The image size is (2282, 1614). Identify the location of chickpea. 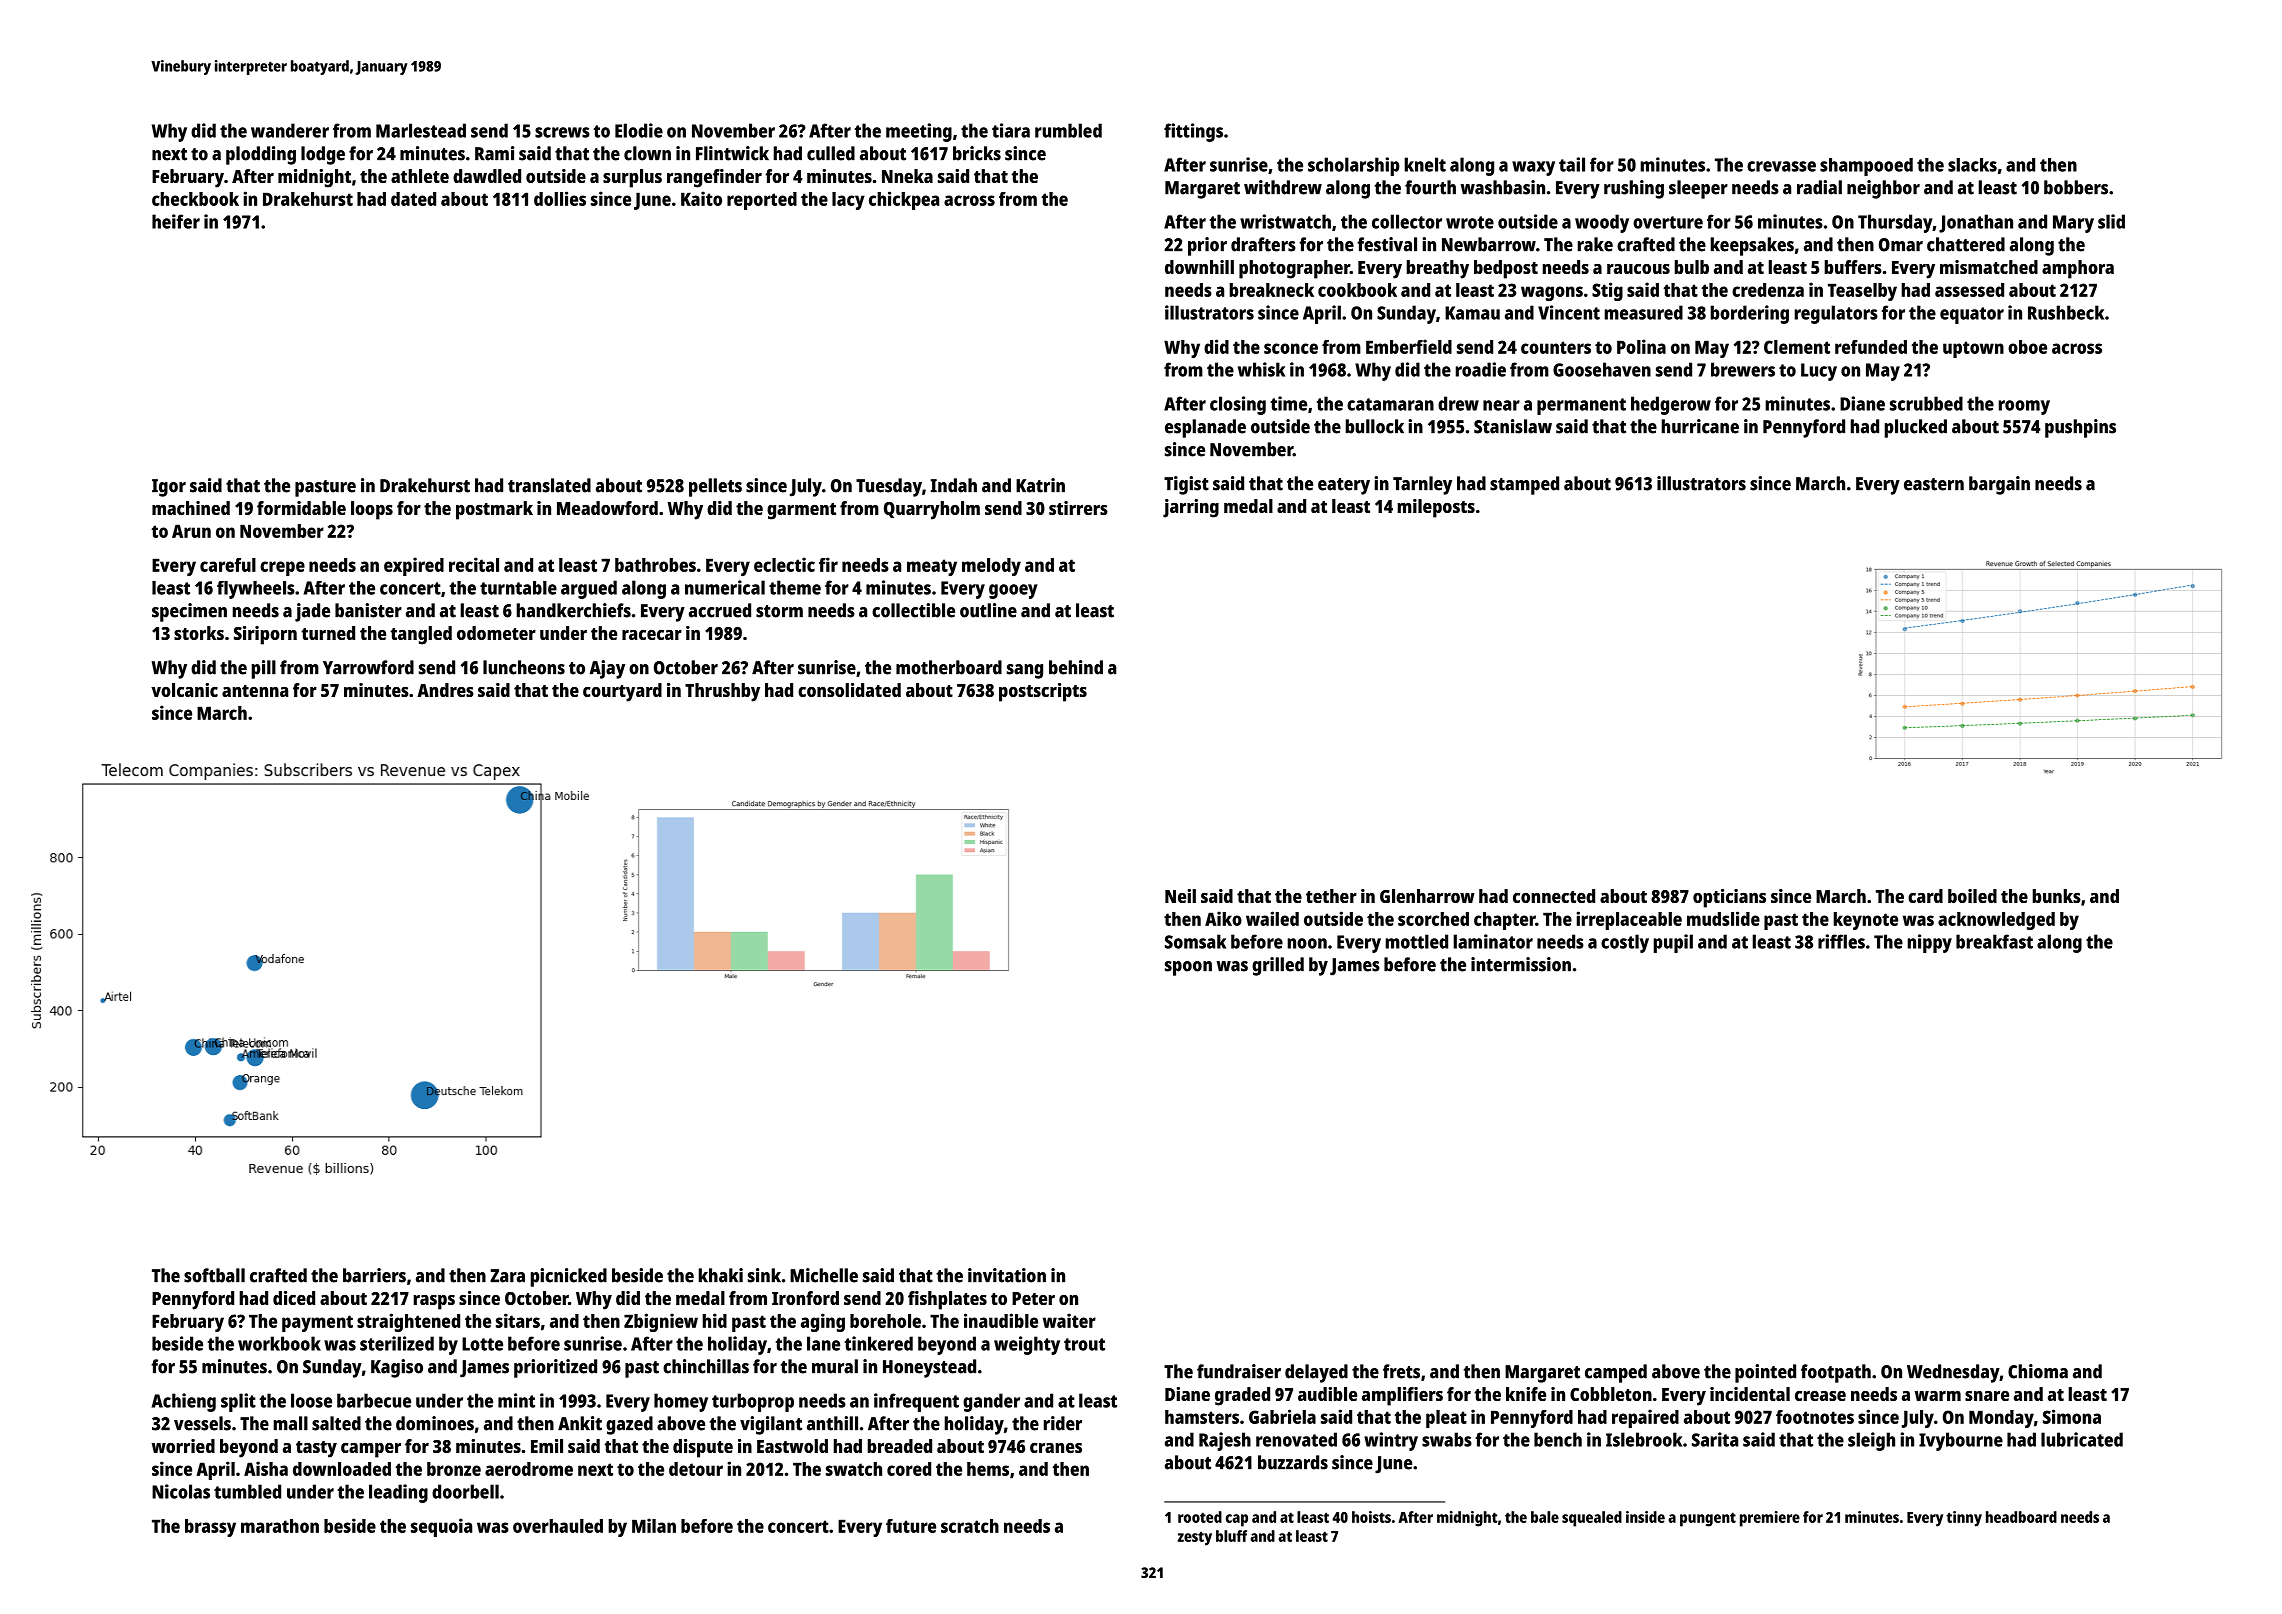
(904, 200).
